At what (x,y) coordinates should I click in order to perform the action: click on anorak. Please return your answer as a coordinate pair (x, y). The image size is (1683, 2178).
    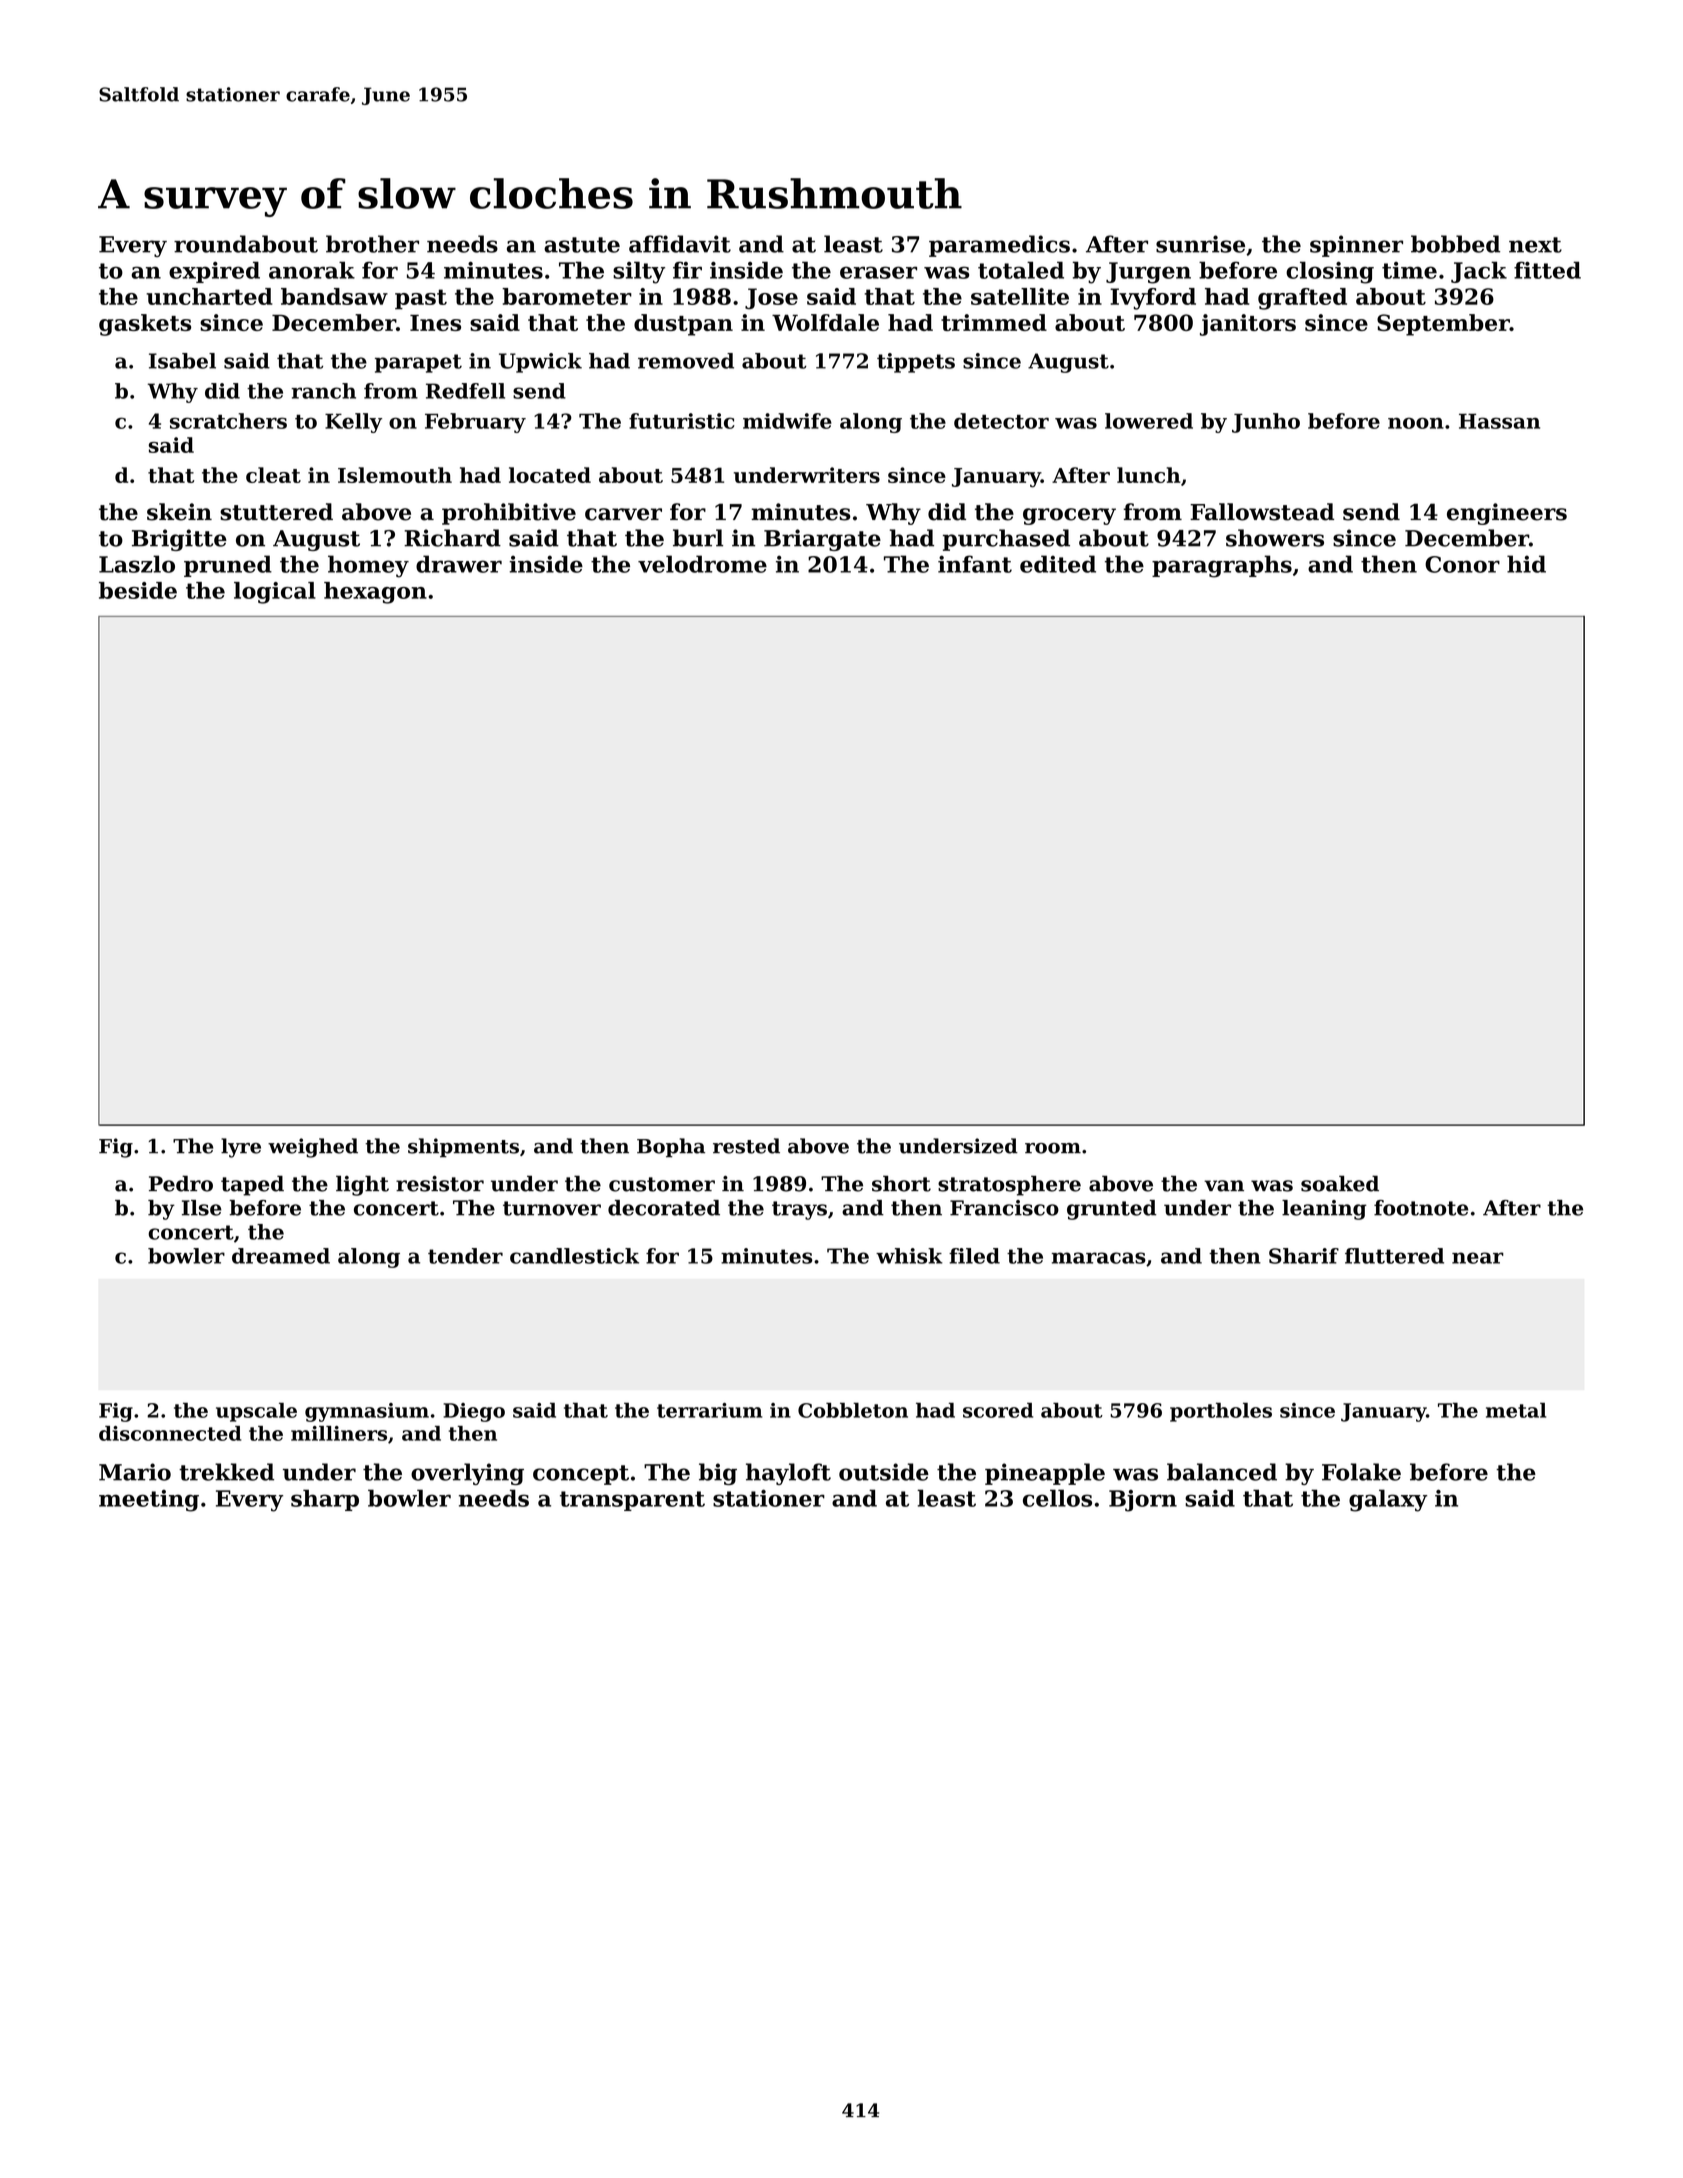
    Looking at the image, I should click on (312, 270).
